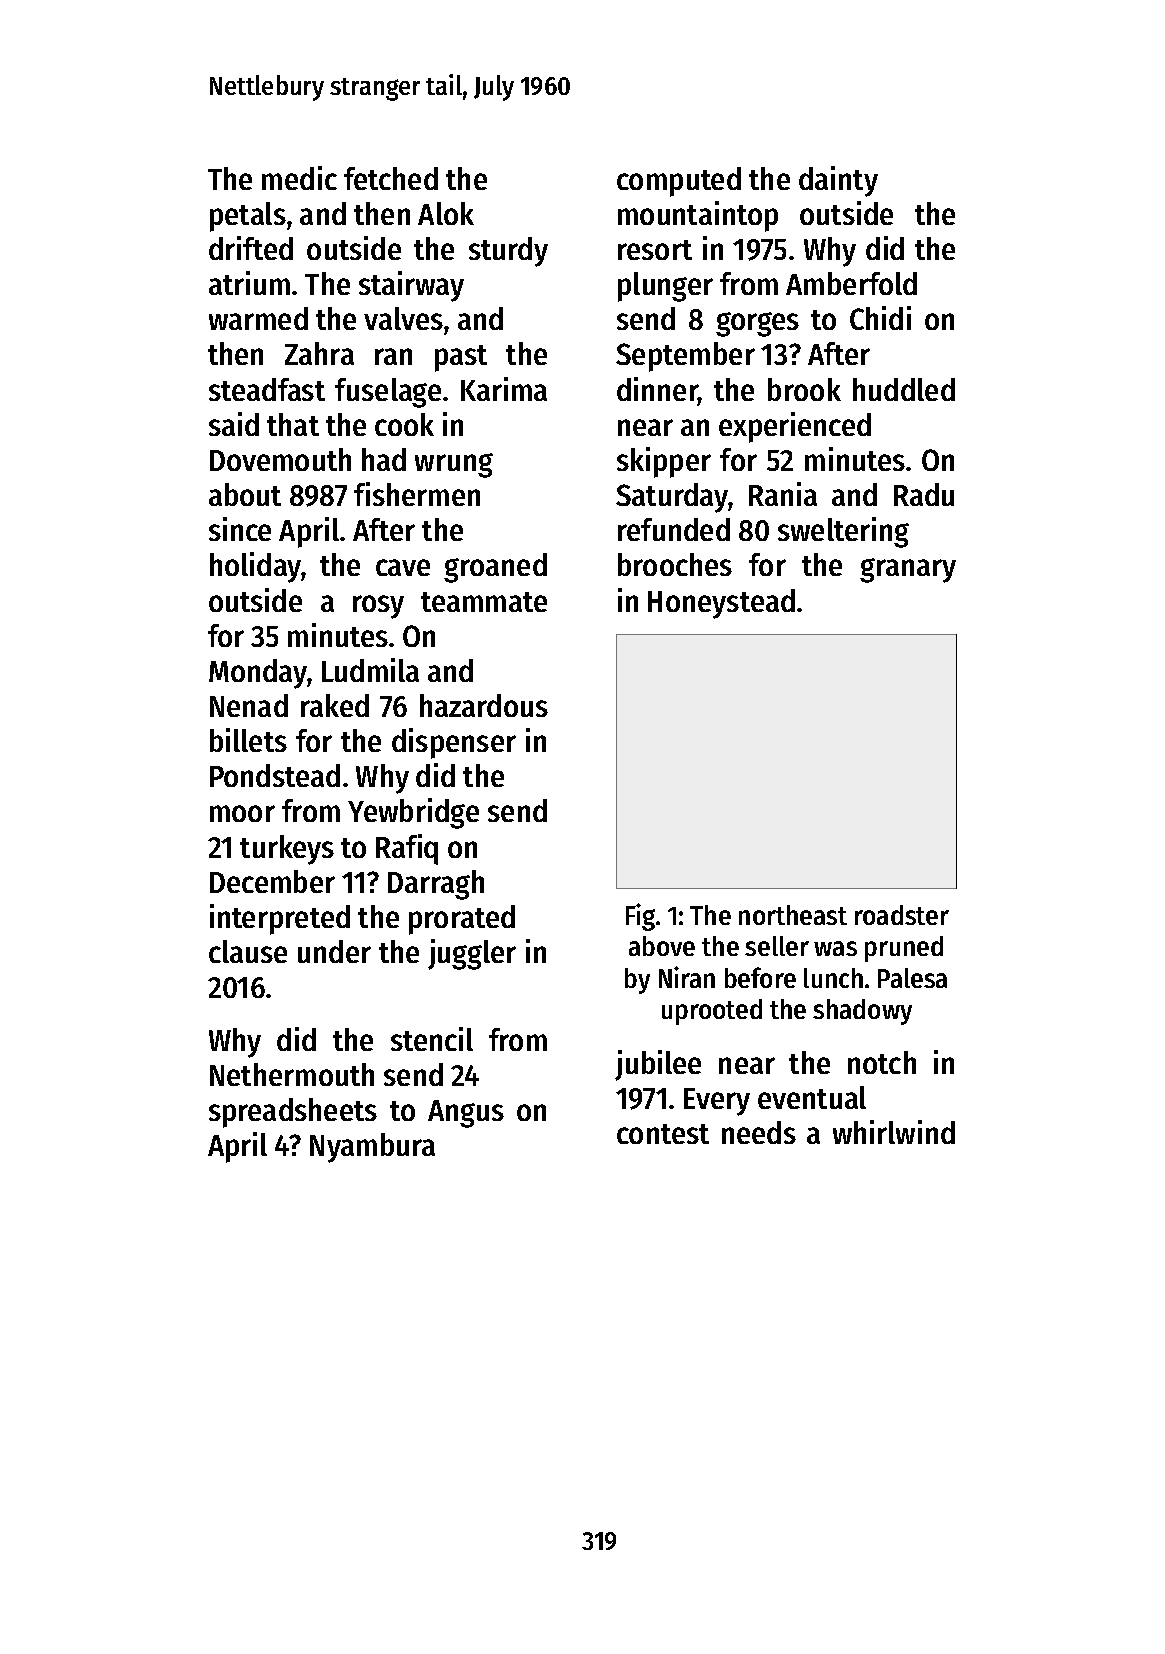 Image resolution: width=1165 pixels, height=1654 pixels. I want to click on jubilee, so click(658, 1065).
